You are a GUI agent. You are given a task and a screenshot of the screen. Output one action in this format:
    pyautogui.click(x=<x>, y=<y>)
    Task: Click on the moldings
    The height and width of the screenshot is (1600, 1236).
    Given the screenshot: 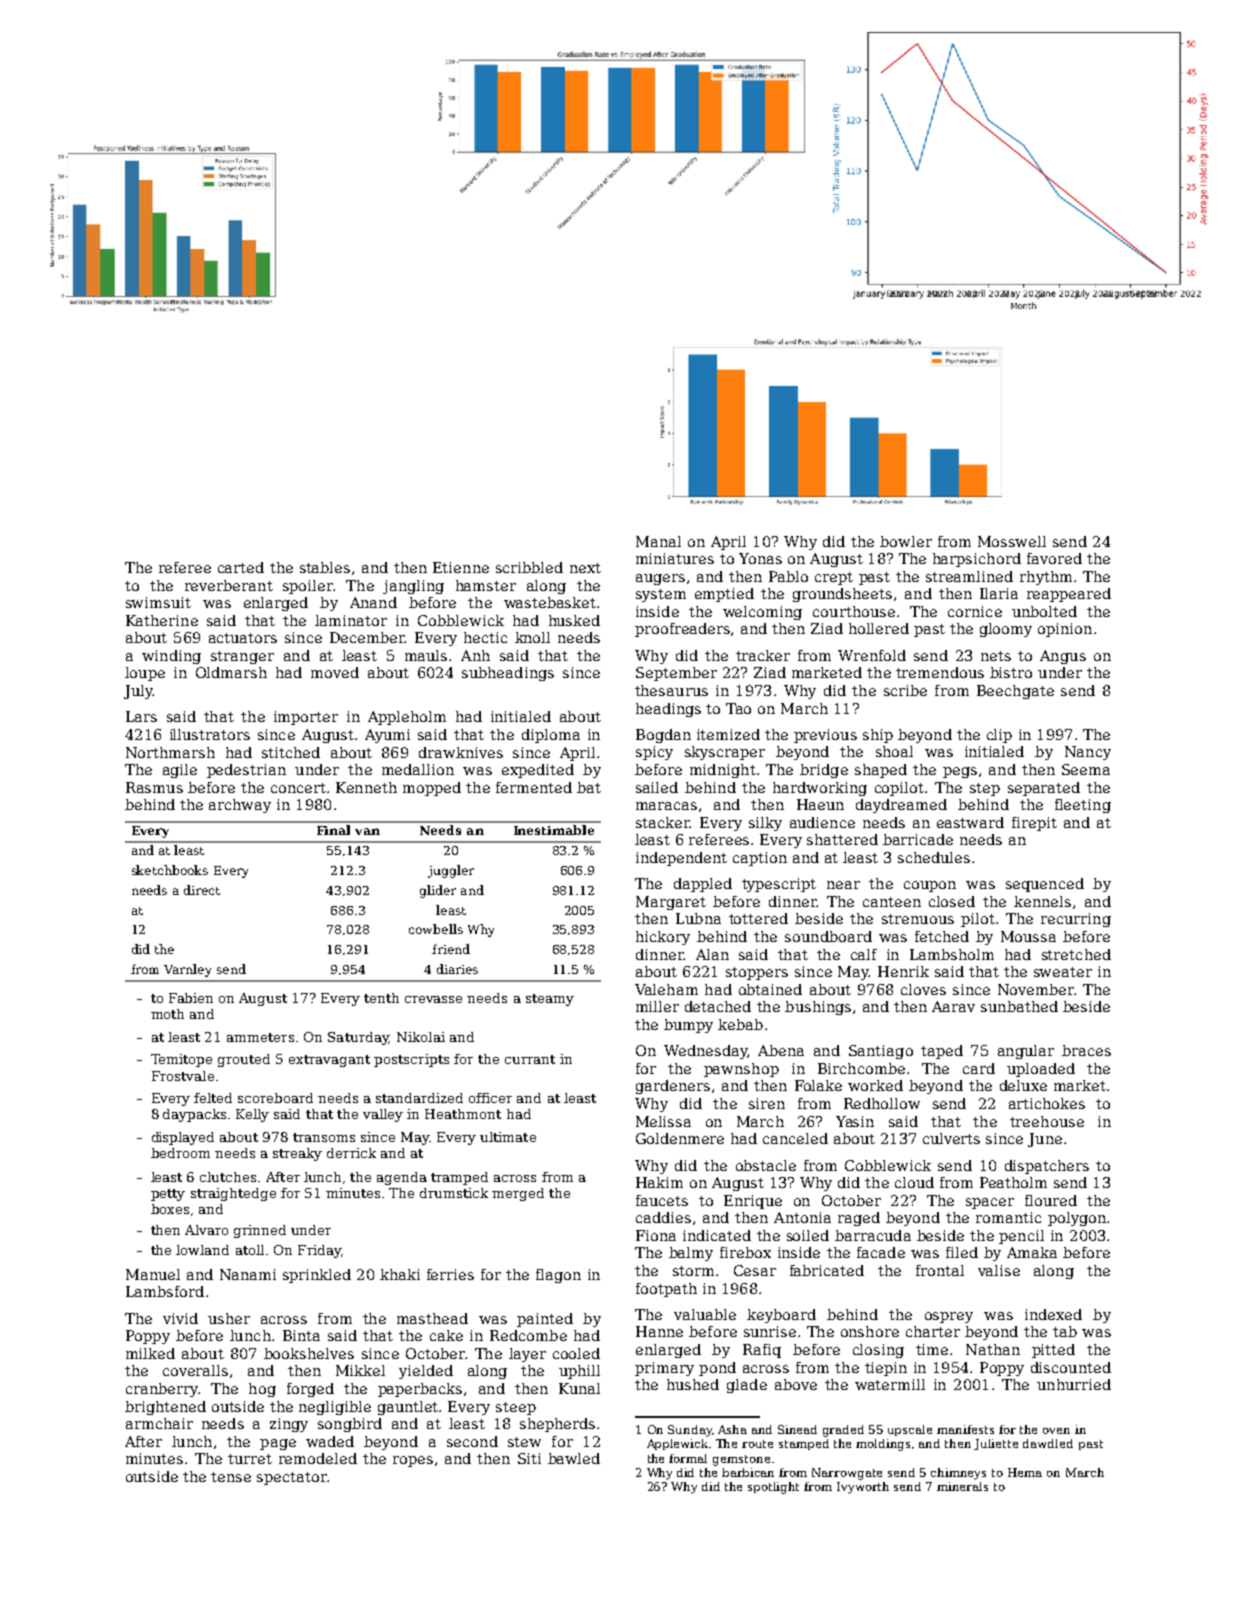 What is the action you would take?
    pyautogui.click(x=883, y=1445)
